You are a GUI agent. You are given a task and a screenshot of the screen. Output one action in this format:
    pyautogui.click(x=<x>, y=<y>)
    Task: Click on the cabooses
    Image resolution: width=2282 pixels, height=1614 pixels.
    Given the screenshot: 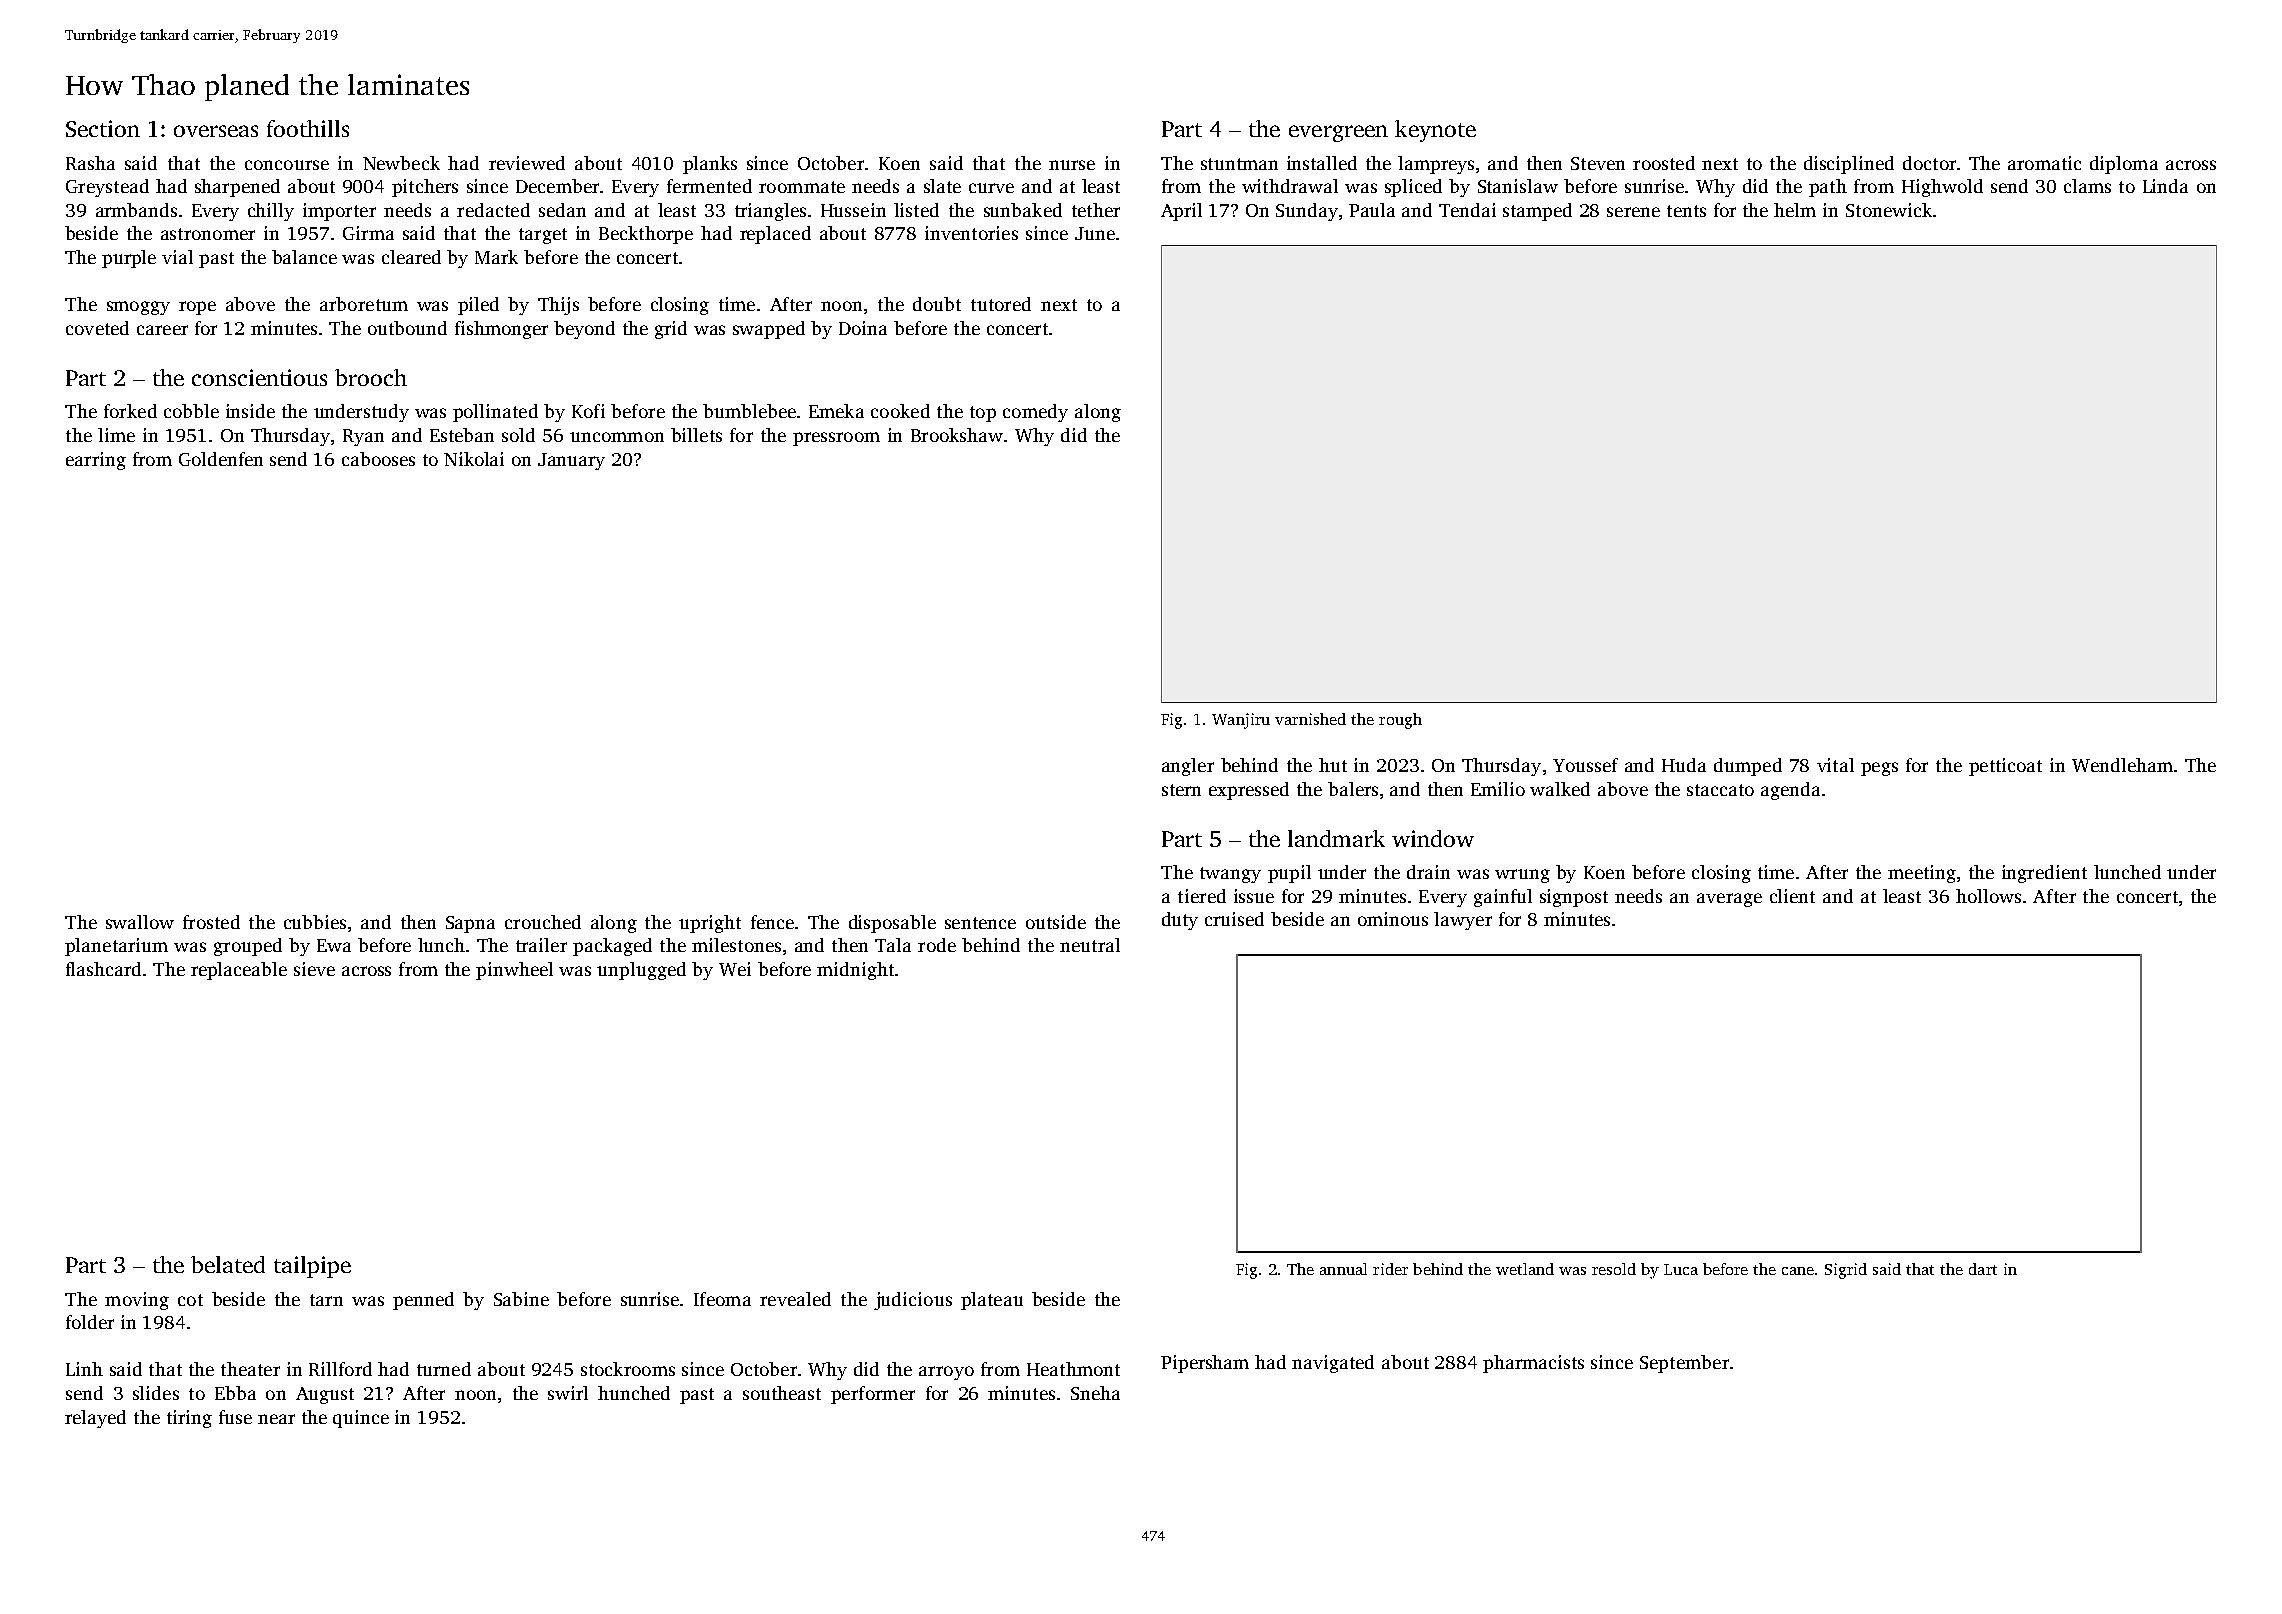 What is the action you would take?
    pyautogui.click(x=378, y=459)
